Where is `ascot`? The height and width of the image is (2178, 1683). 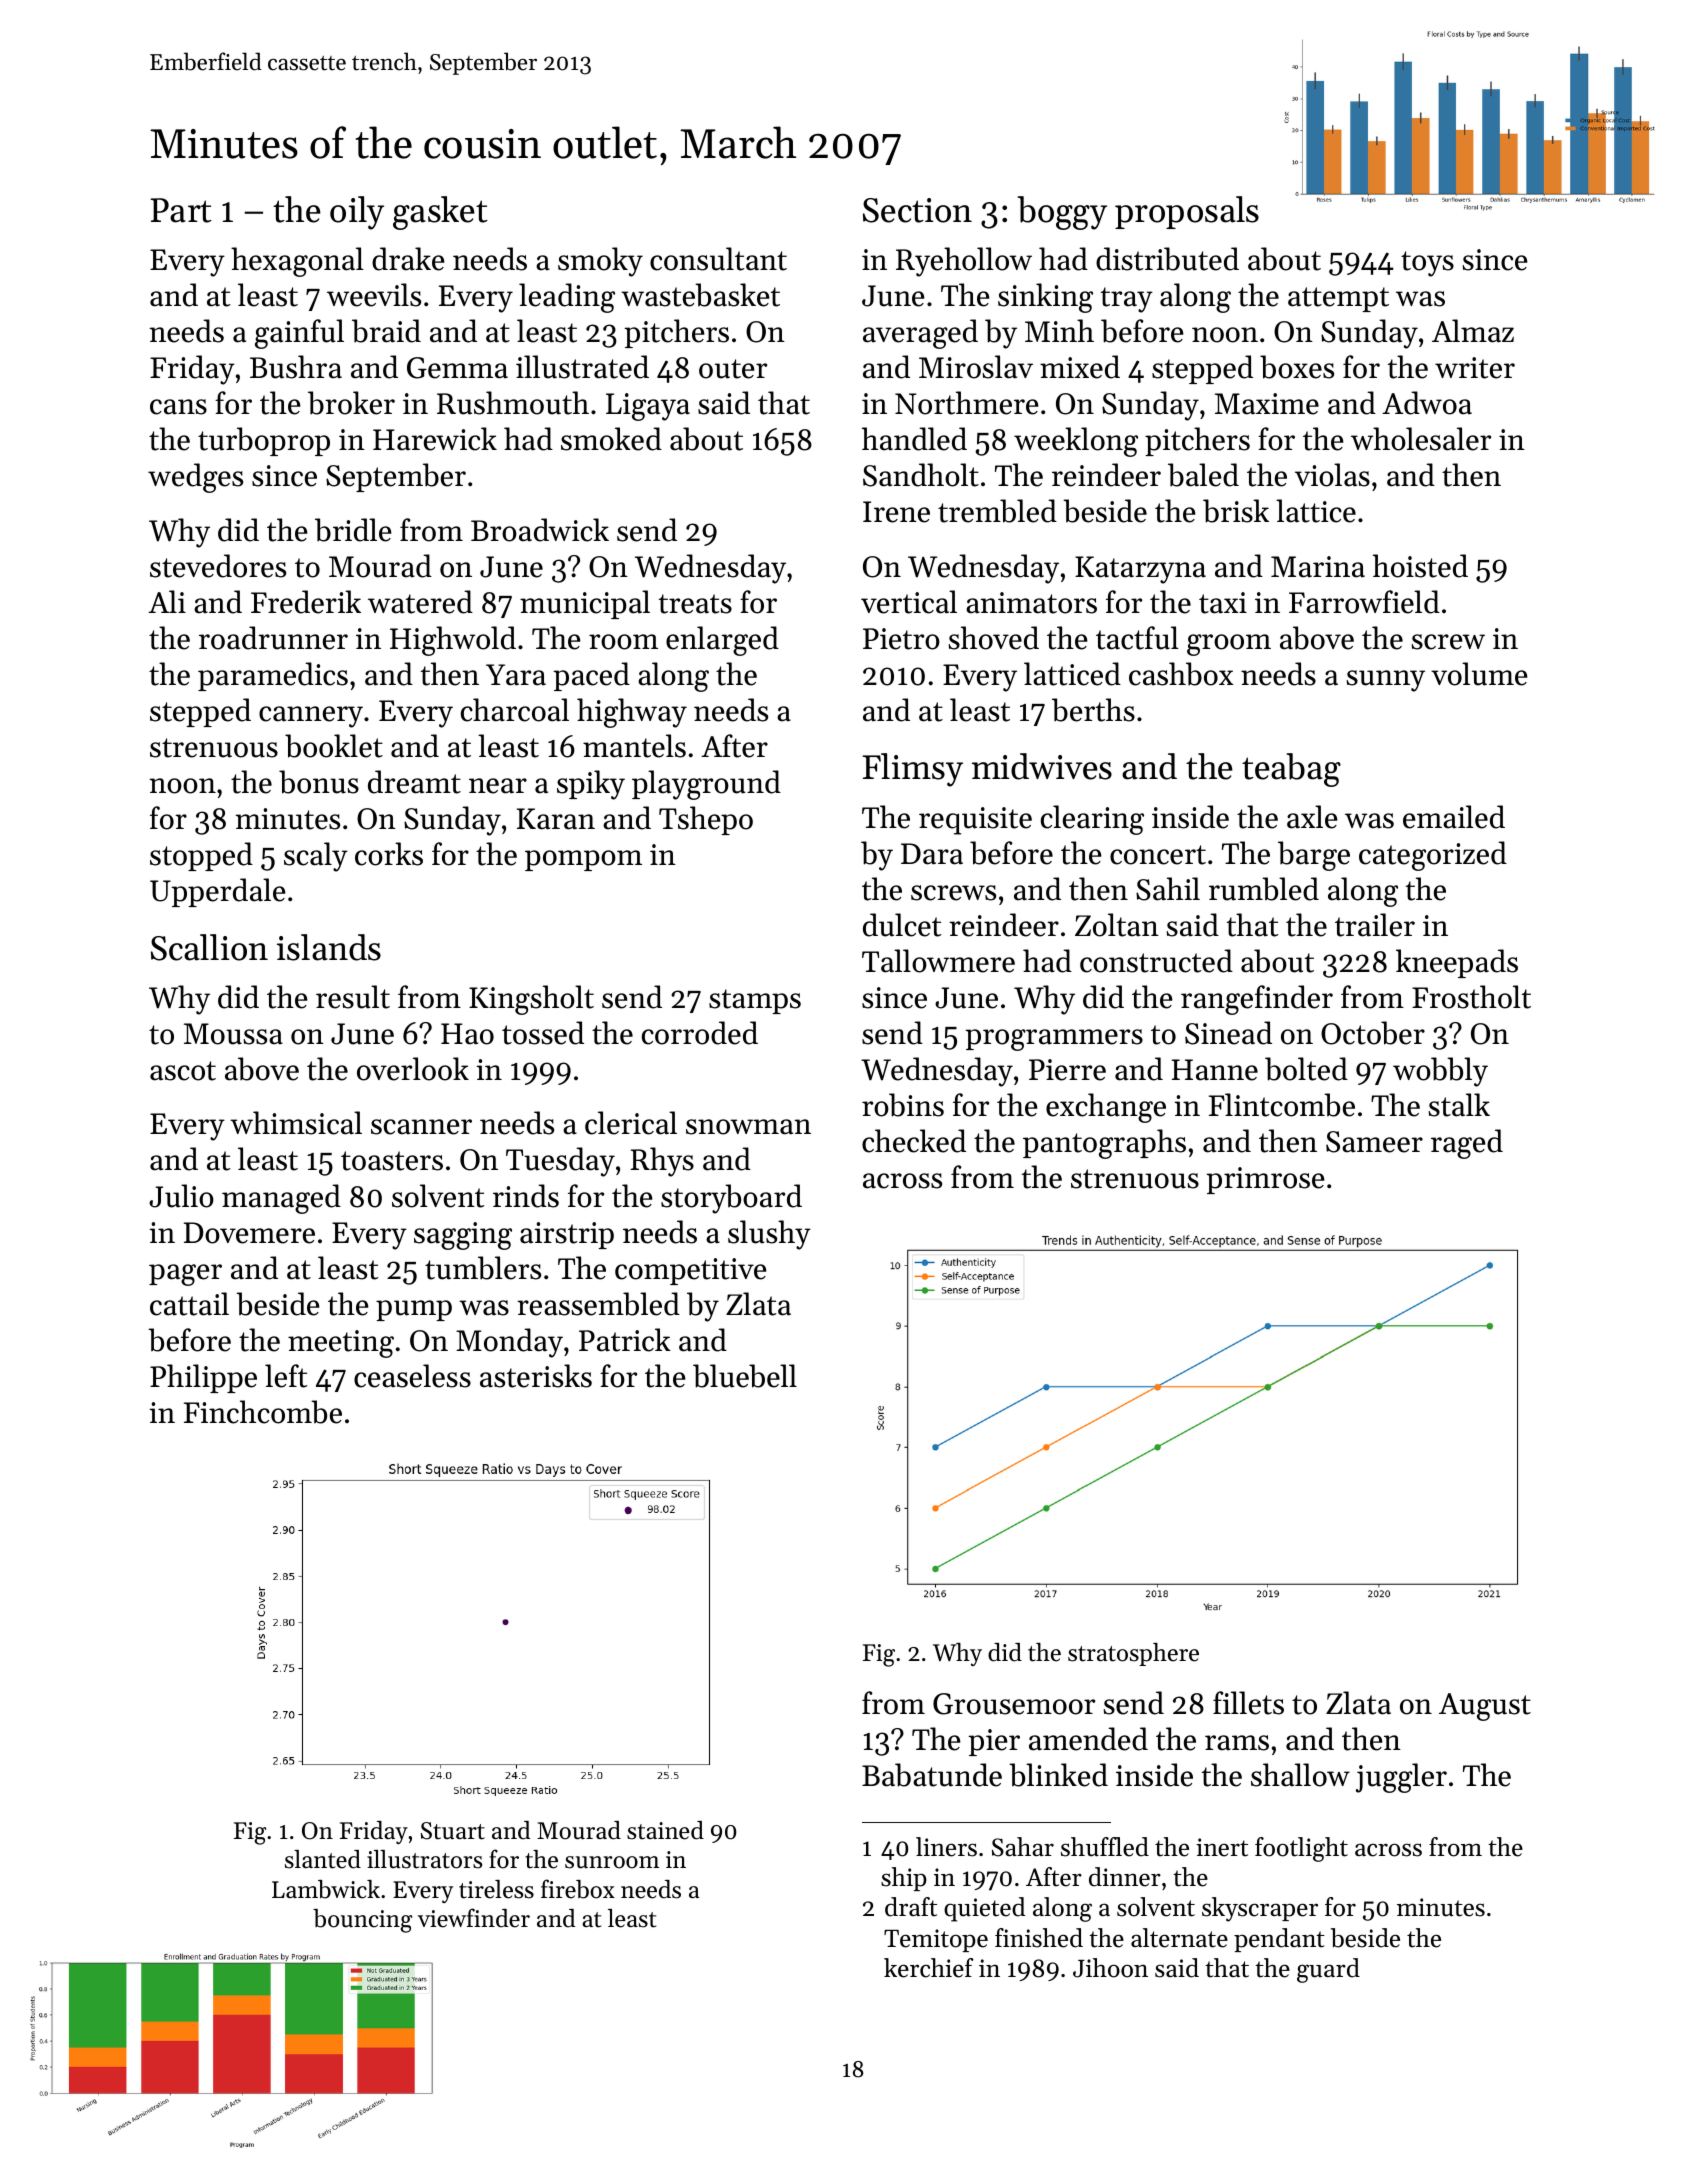 ascot is located at coordinates (183, 1071).
